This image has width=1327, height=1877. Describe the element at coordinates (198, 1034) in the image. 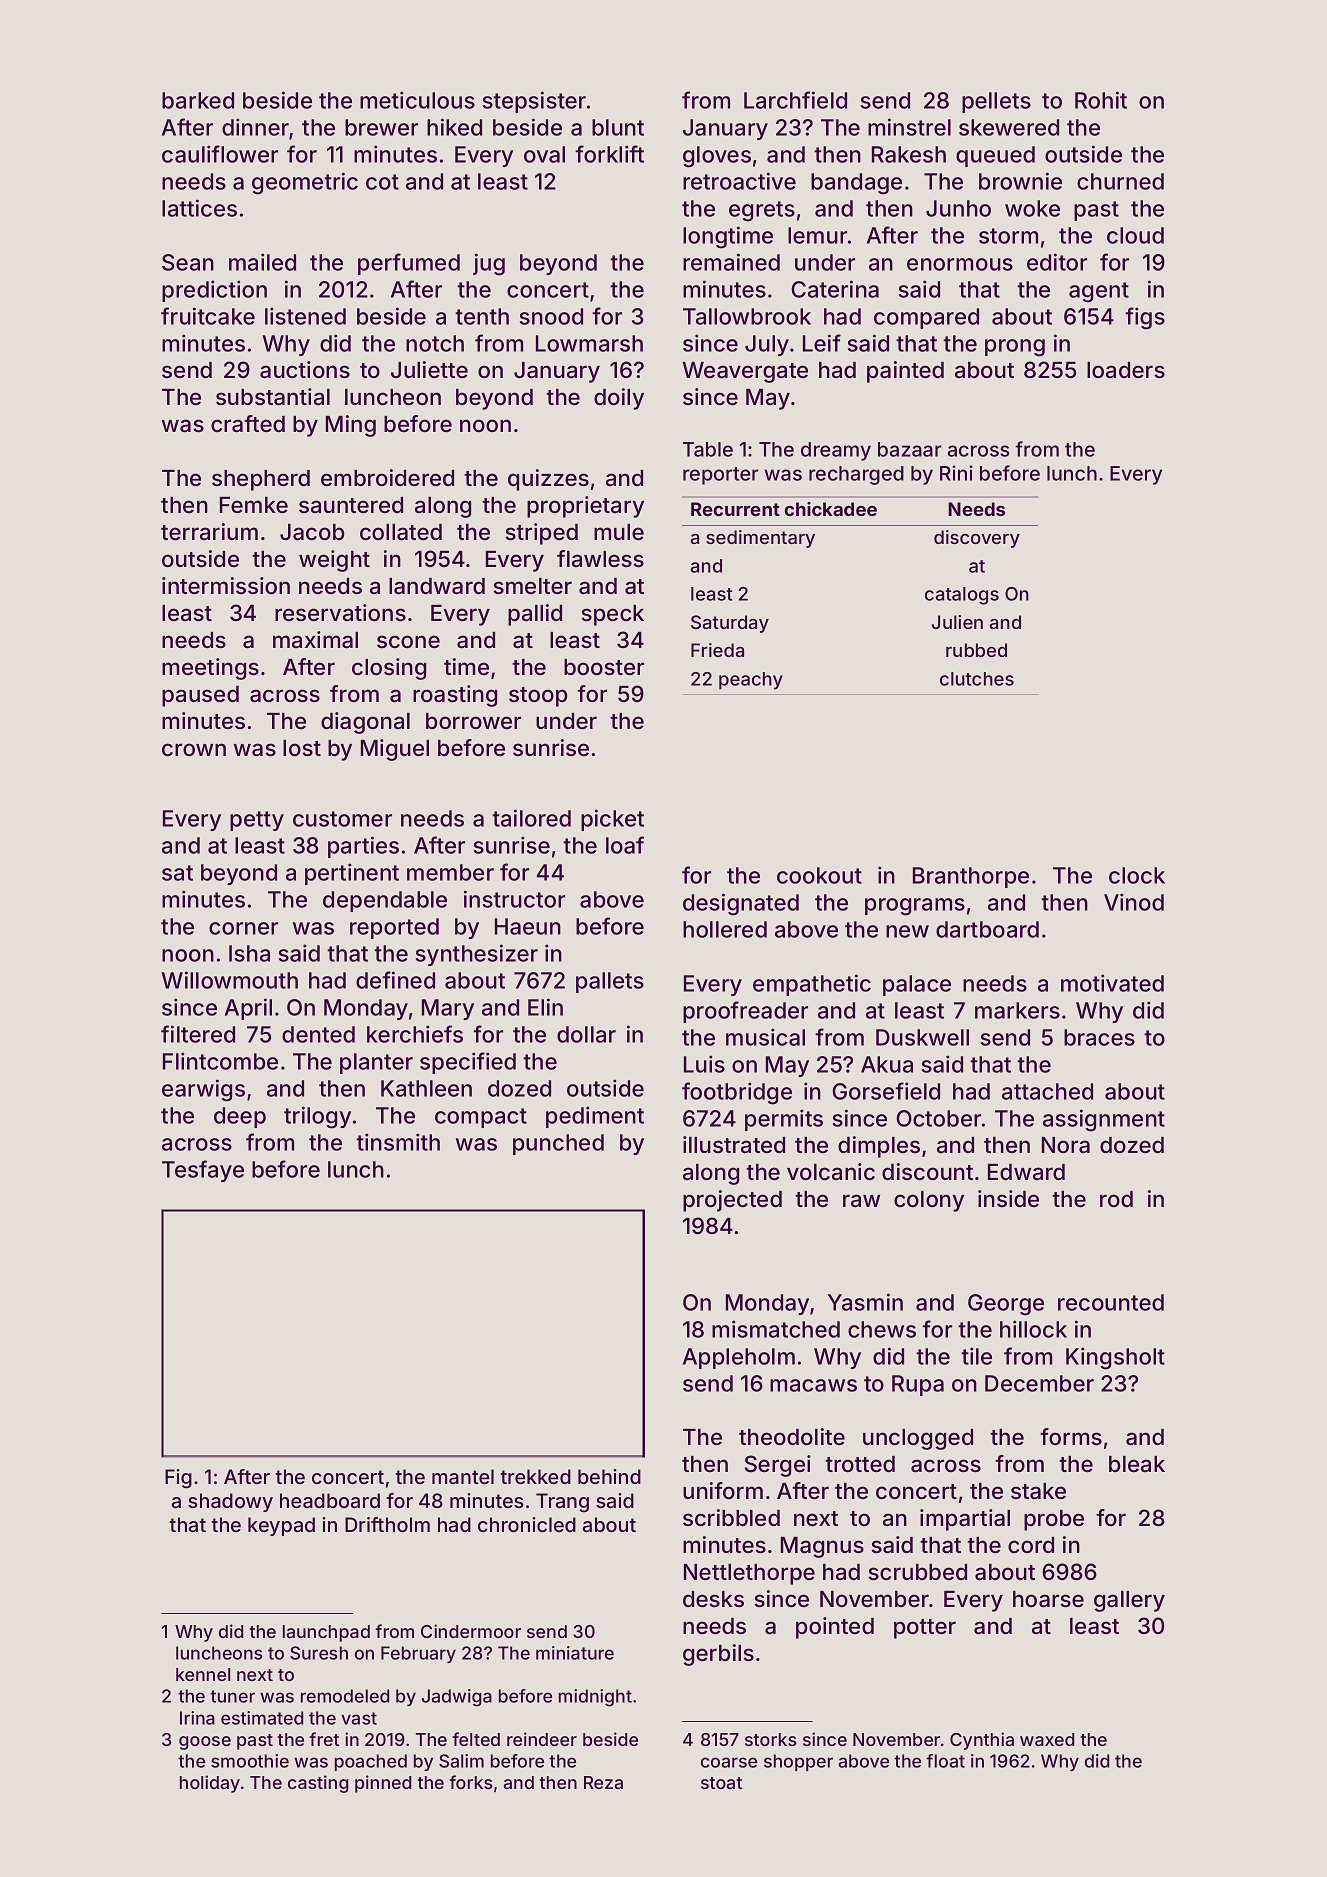

I see `filtered` at that location.
